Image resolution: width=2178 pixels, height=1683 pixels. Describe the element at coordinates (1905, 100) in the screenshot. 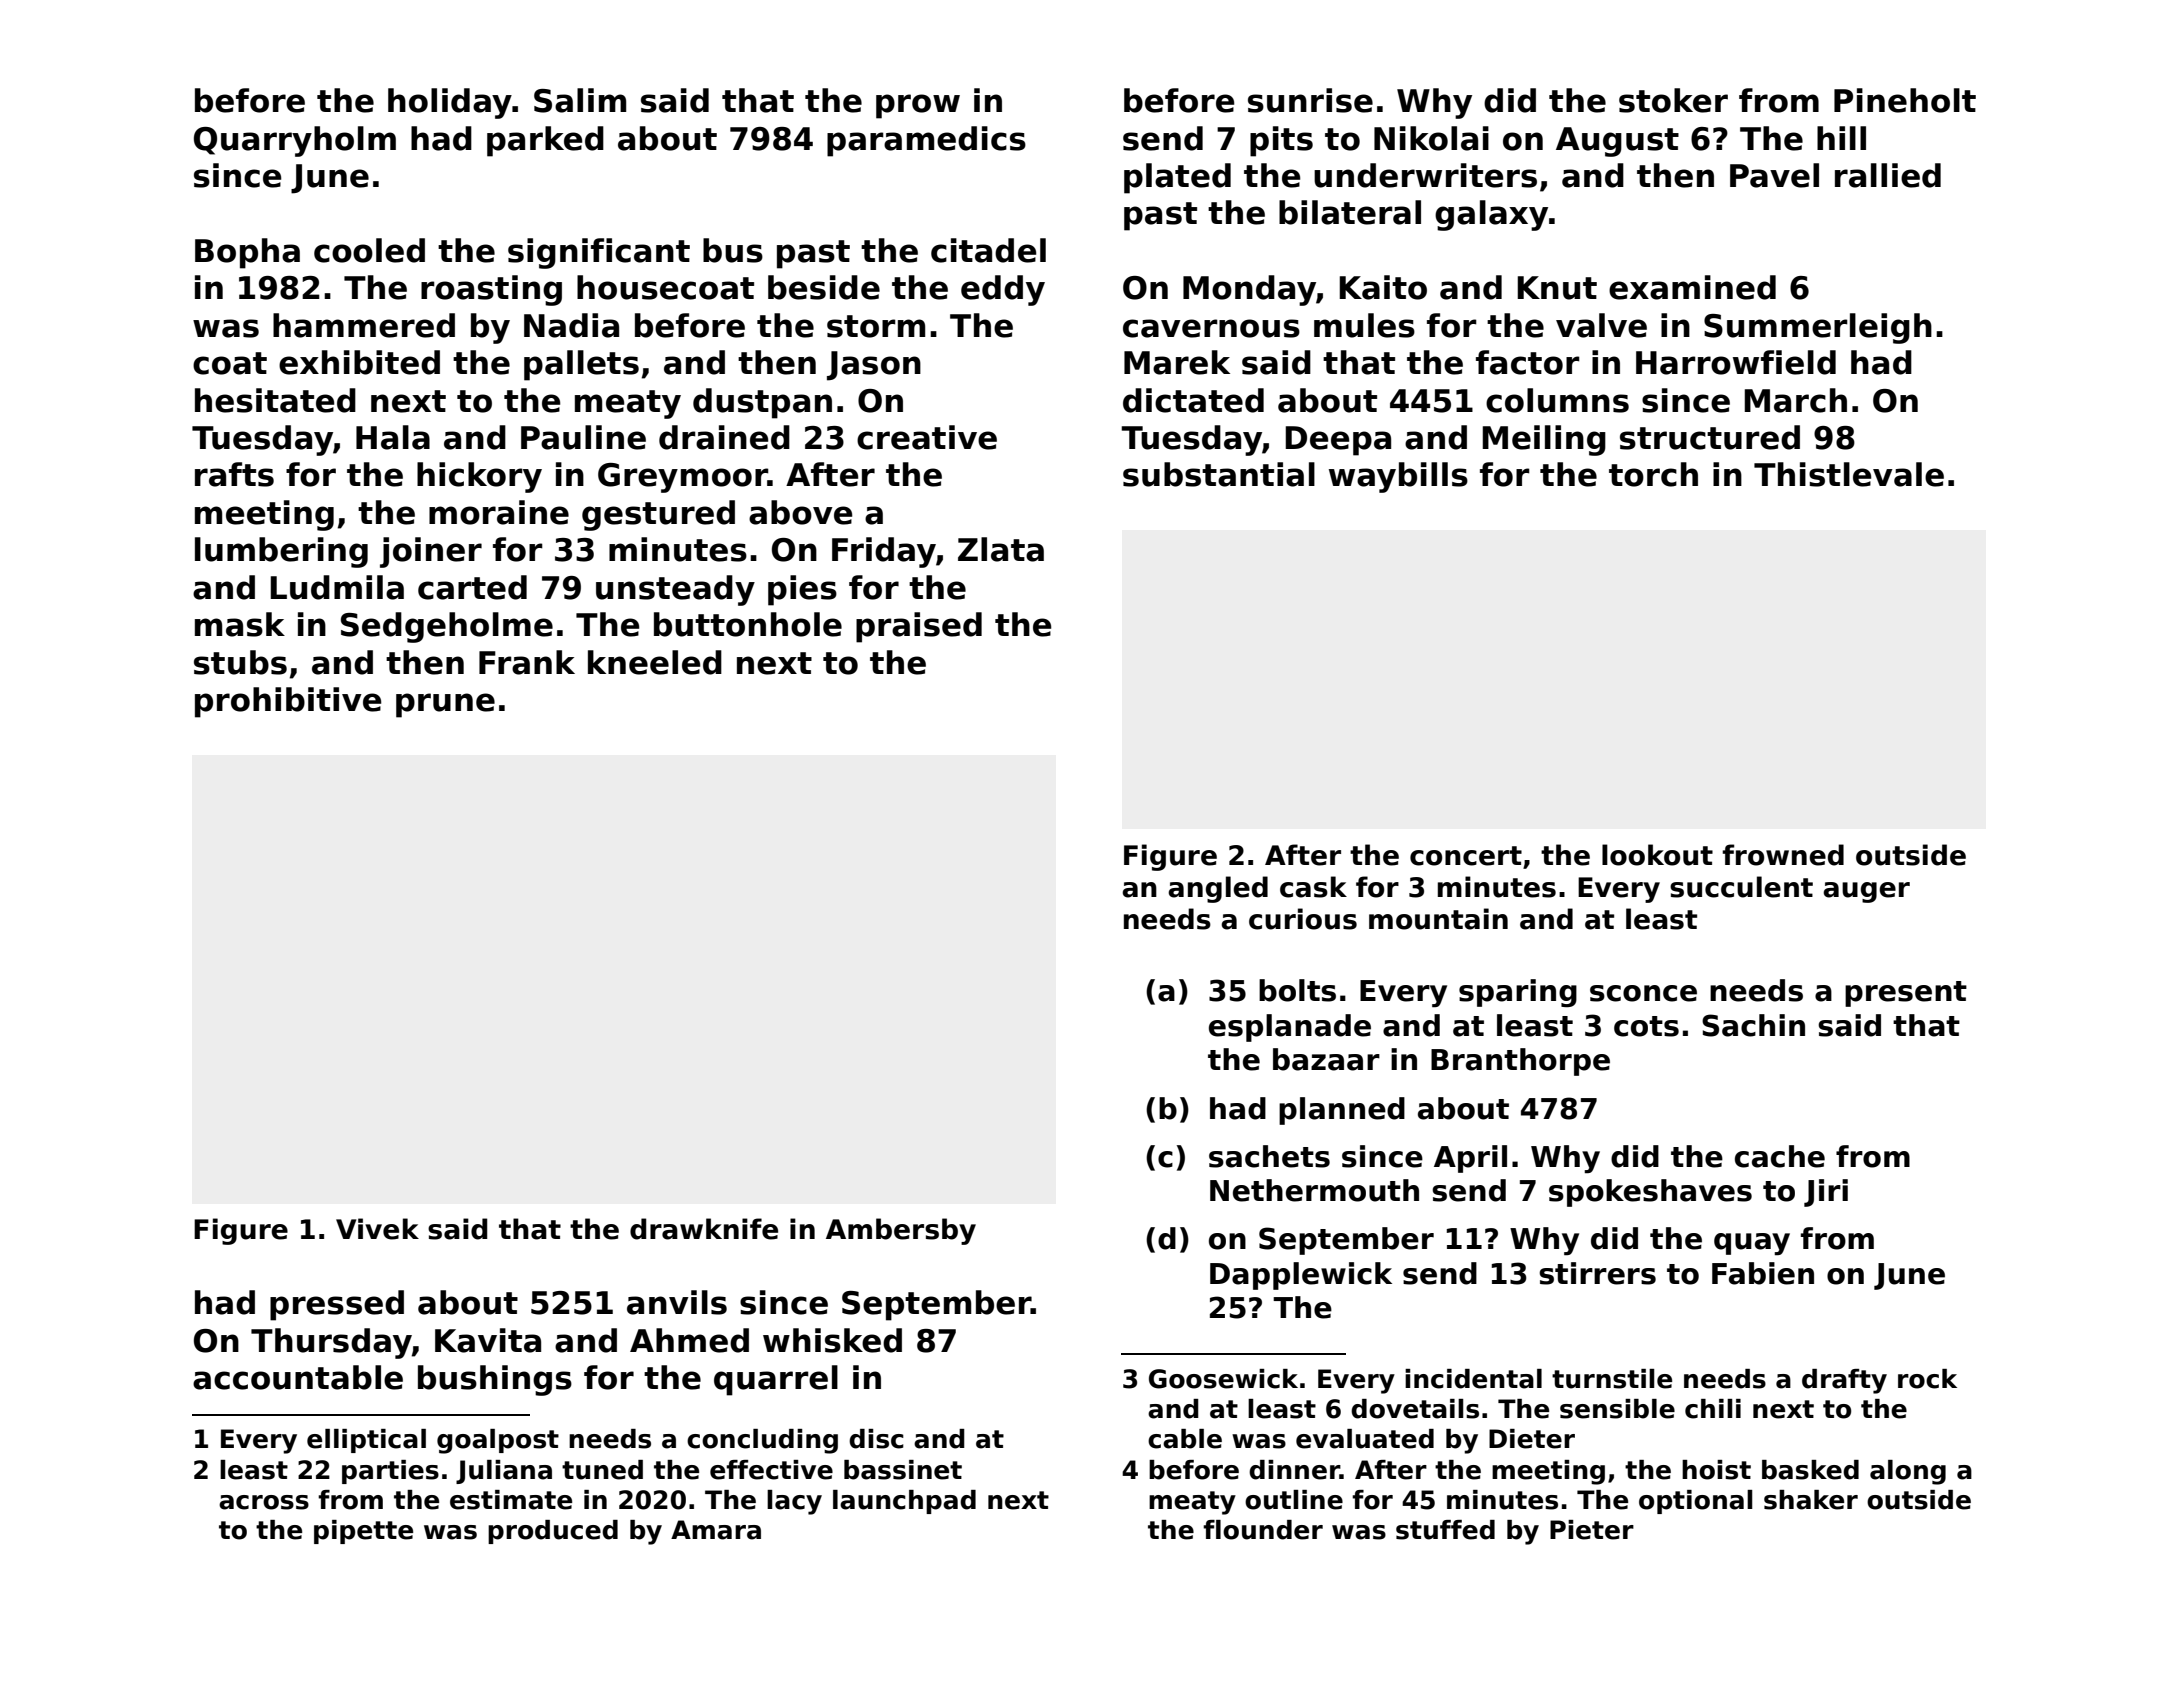

I see `Pineholt` at that location.
